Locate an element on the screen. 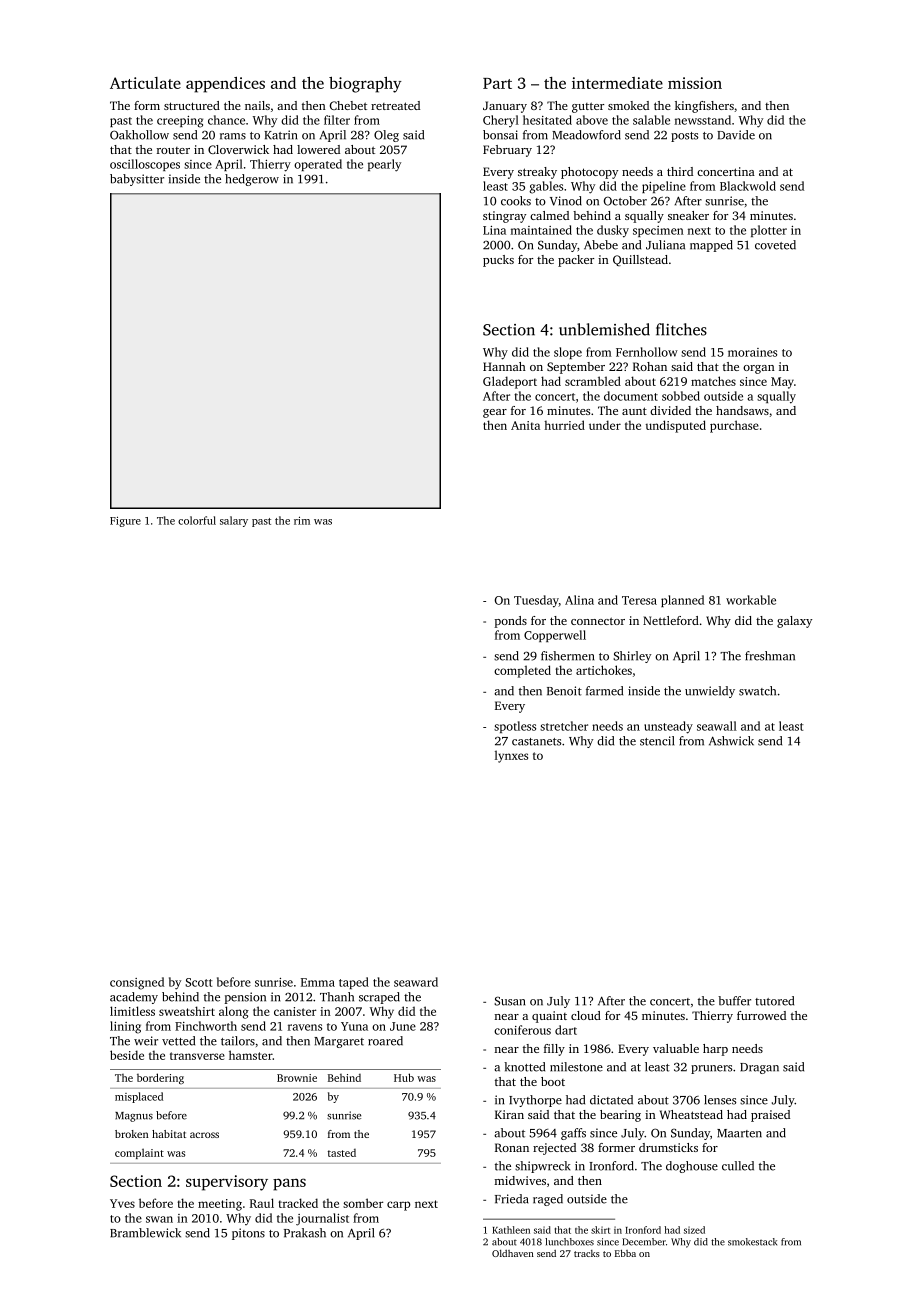 The image size is (924, 1308). Susan is located at coordinates (509, 1001).
